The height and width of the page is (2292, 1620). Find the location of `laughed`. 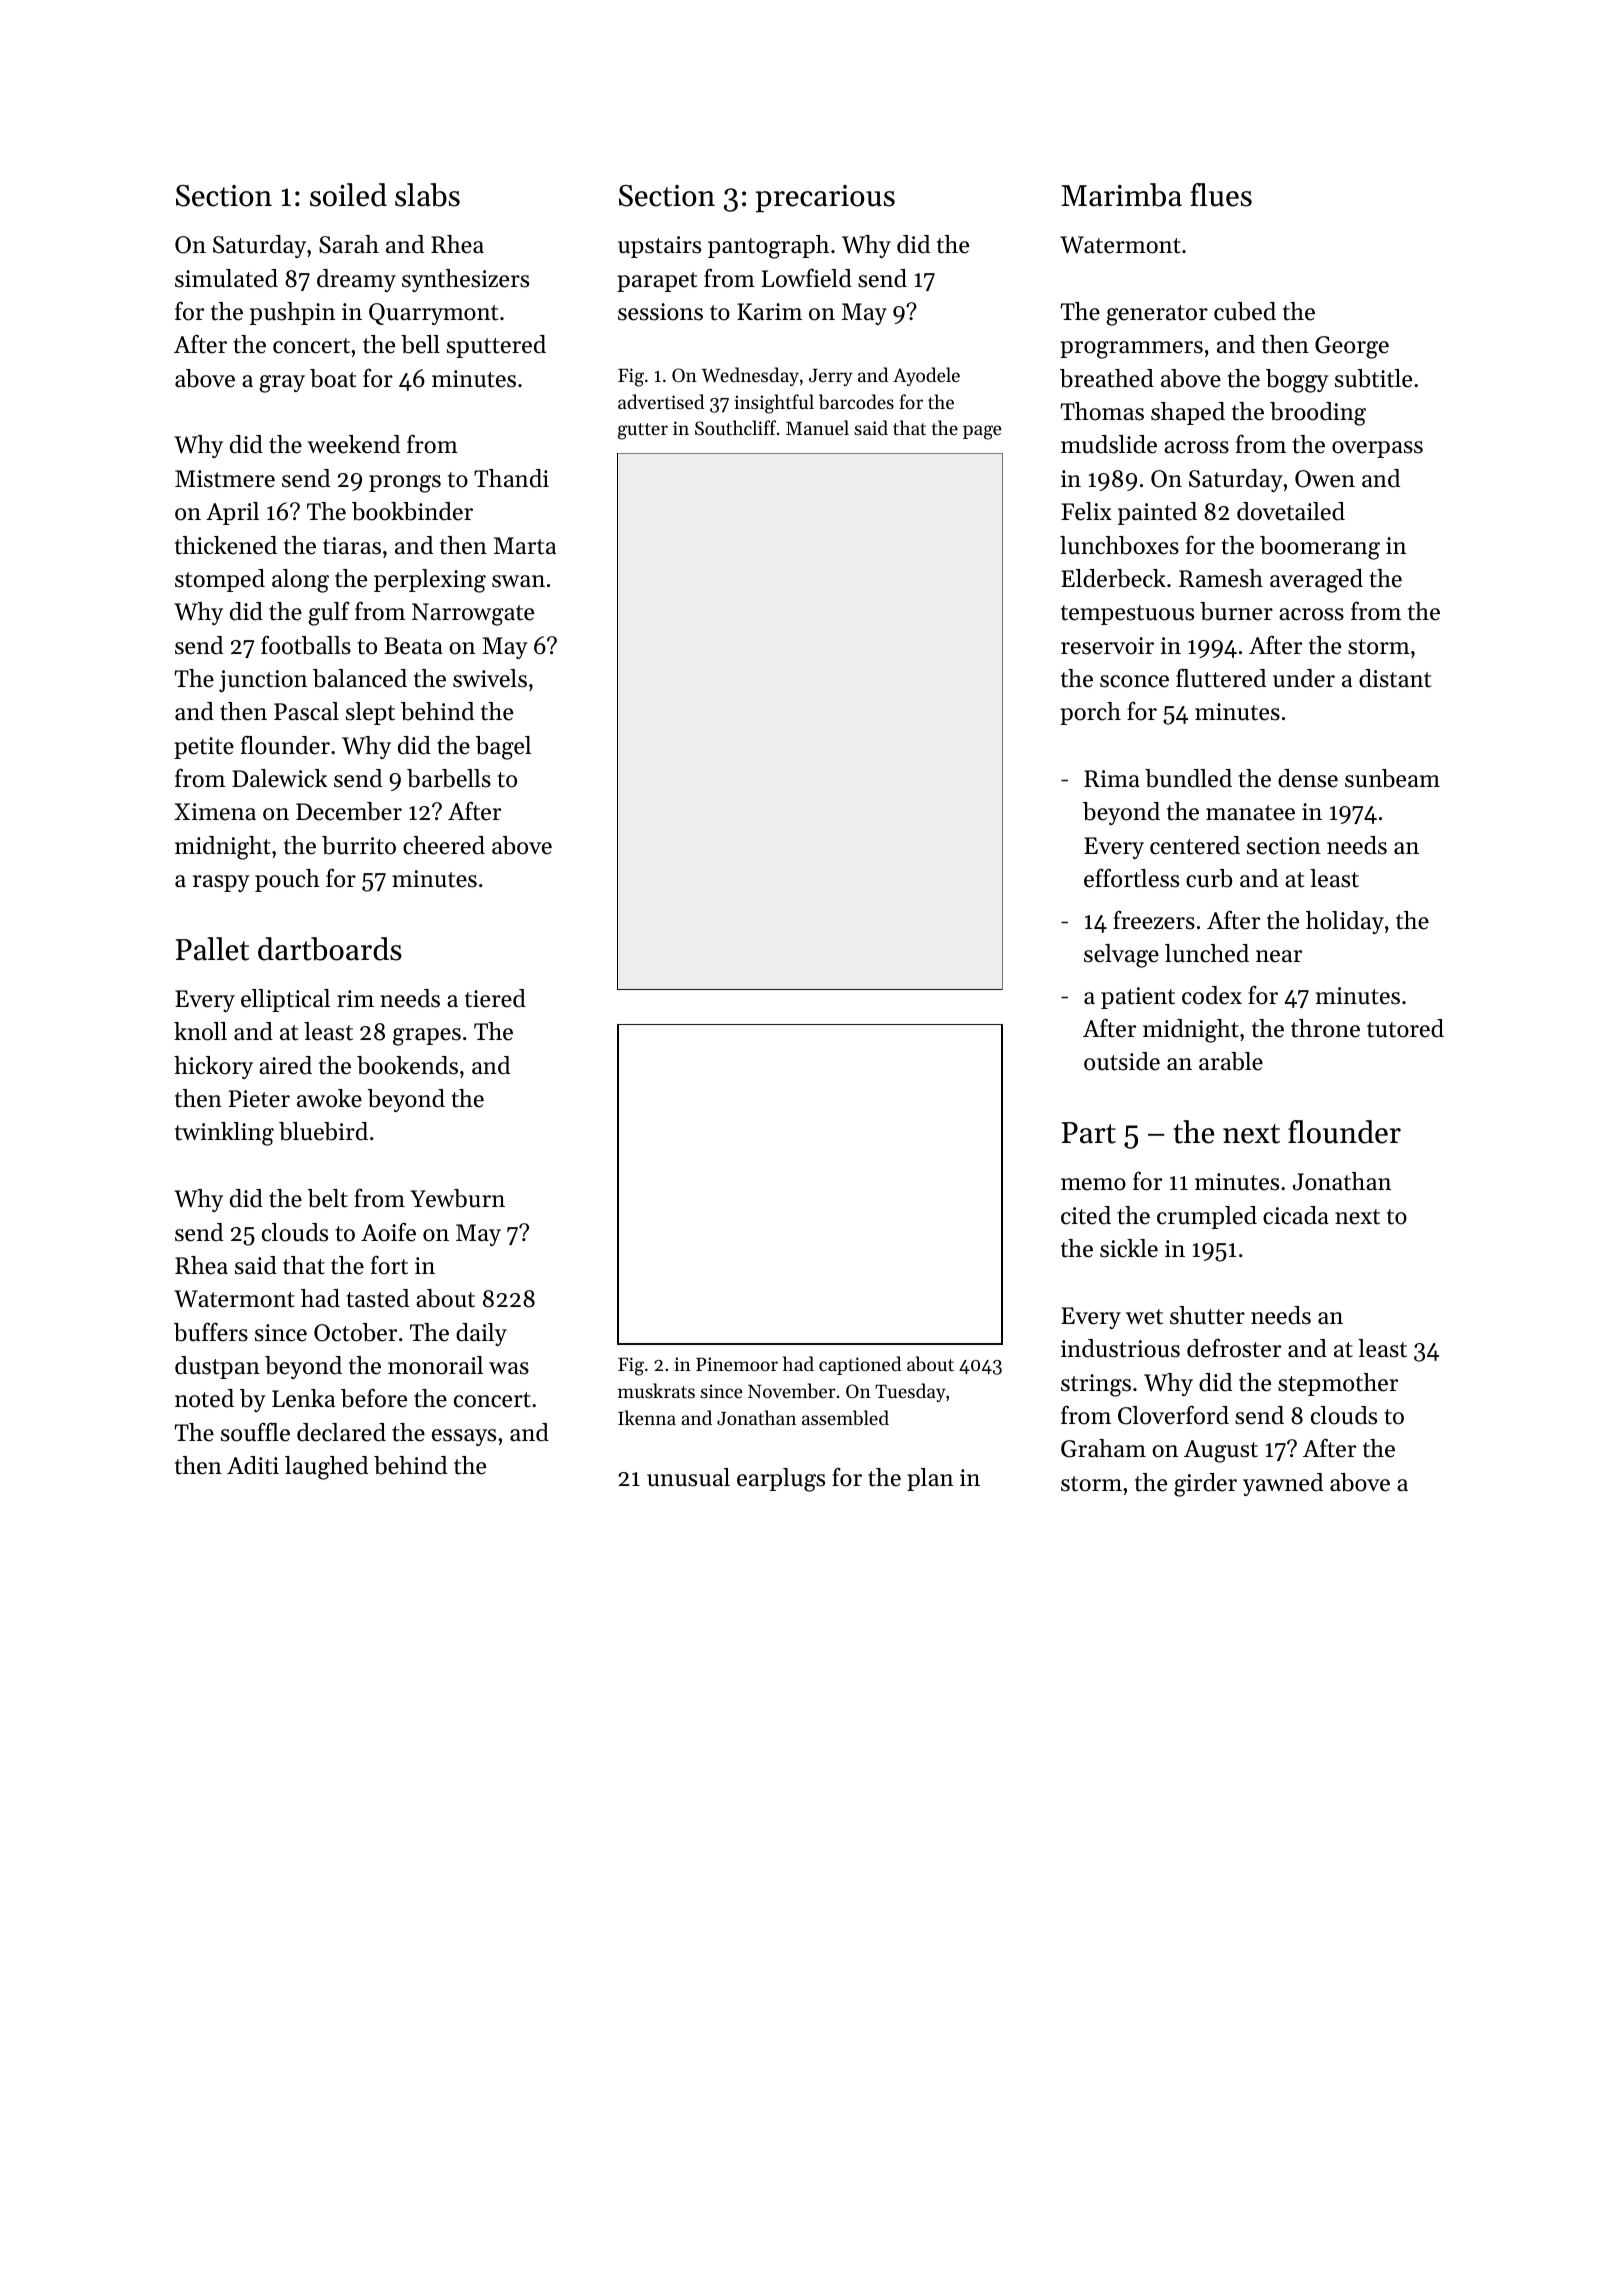

laughed is located at coordinates (326, 1468).
